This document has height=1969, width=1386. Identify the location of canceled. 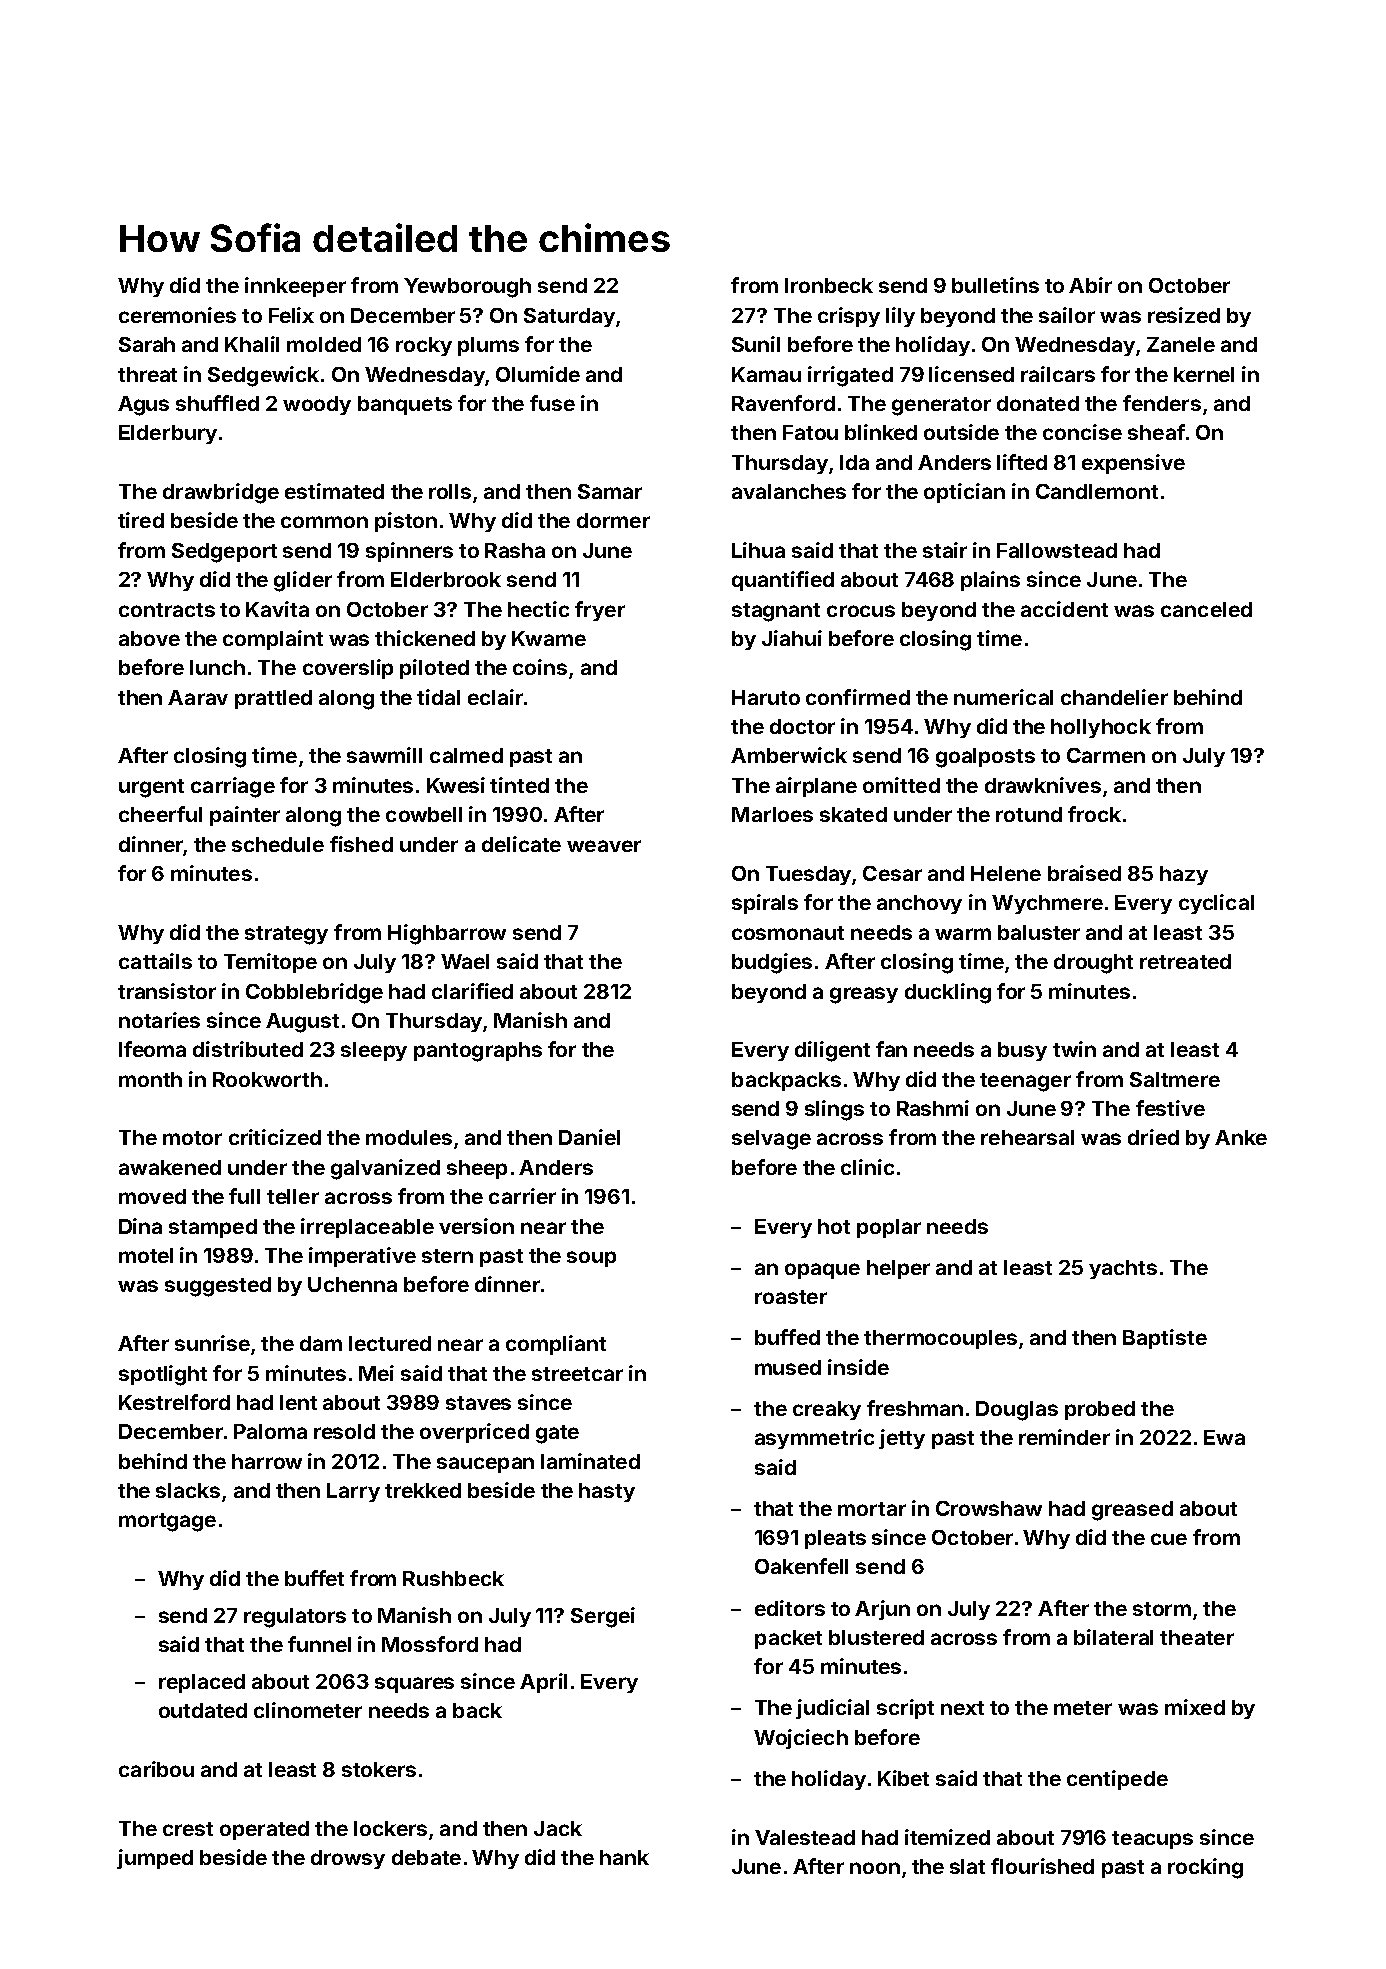
(1206, 609).
